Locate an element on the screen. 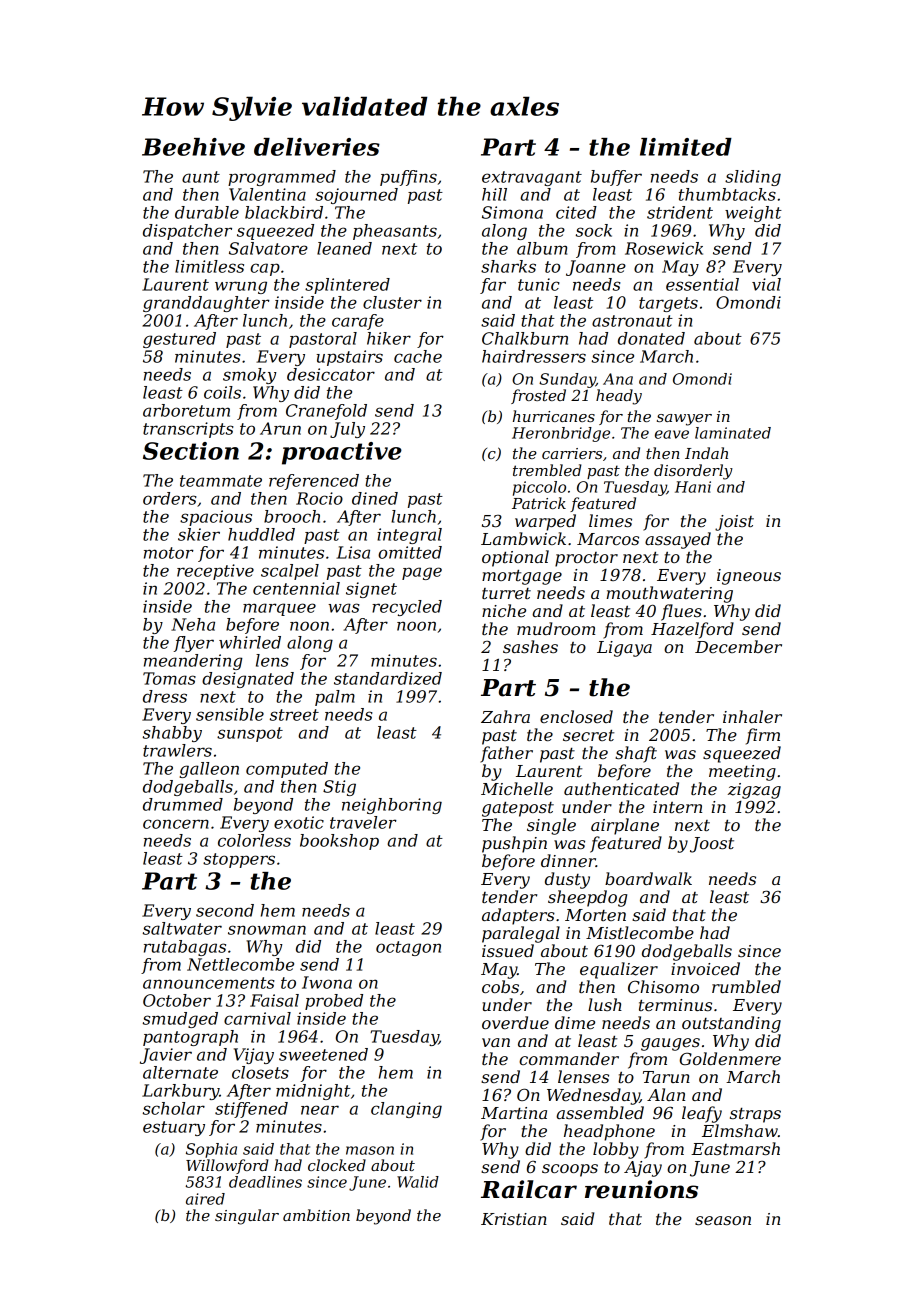 The image size is (924, 1311). deliveries is located at coordinates (317, 147).
